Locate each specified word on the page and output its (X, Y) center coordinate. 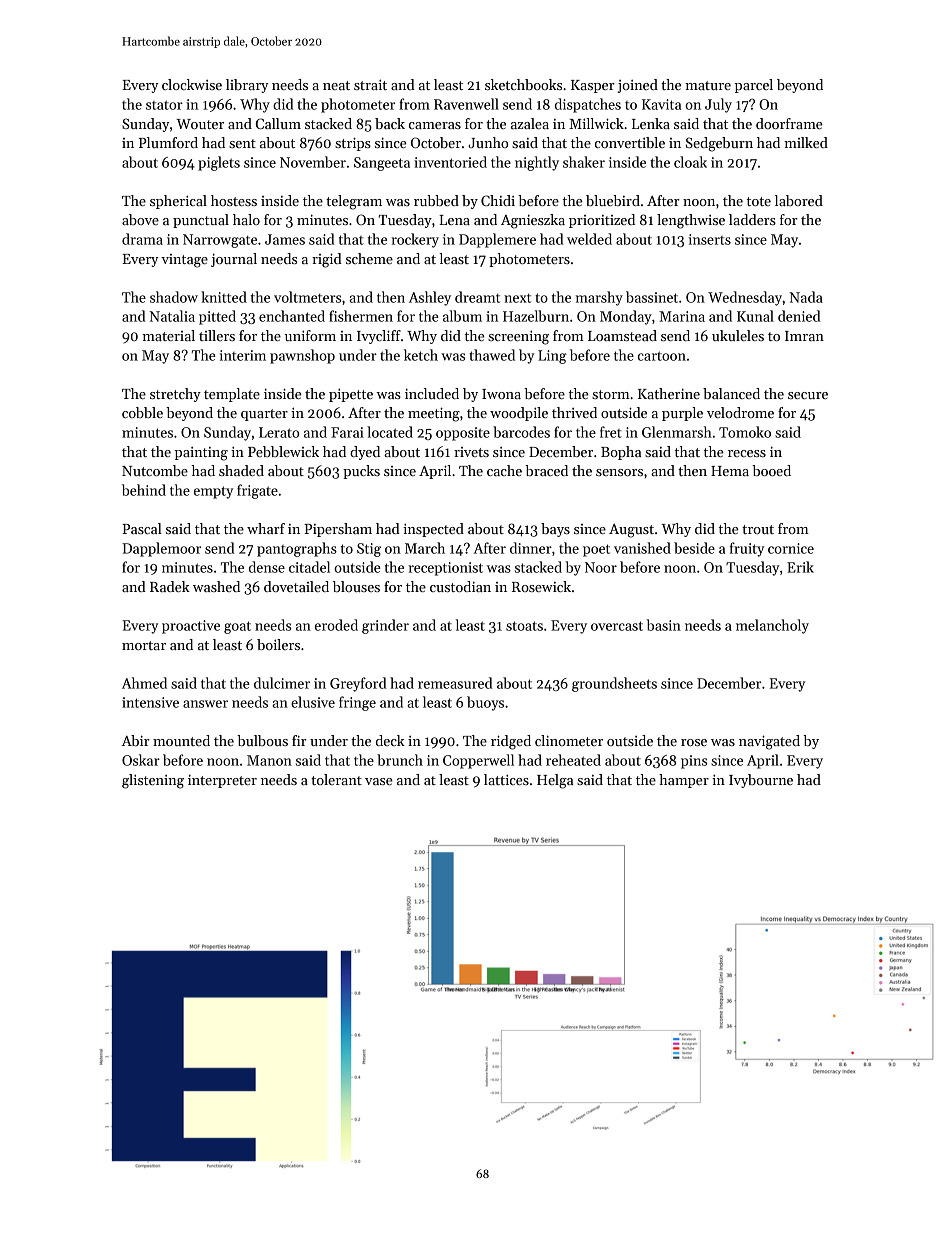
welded (589, 239)
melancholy (772, 626)
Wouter (200, 124)
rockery (415, 240)
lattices (506, 779)
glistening (153, 781)
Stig (369, 550)
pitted (217, 317)
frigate (257, 491)
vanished (642, 548)
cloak (690, 162)
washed (216, 586)
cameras (435, 125)
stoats (524, 626)
